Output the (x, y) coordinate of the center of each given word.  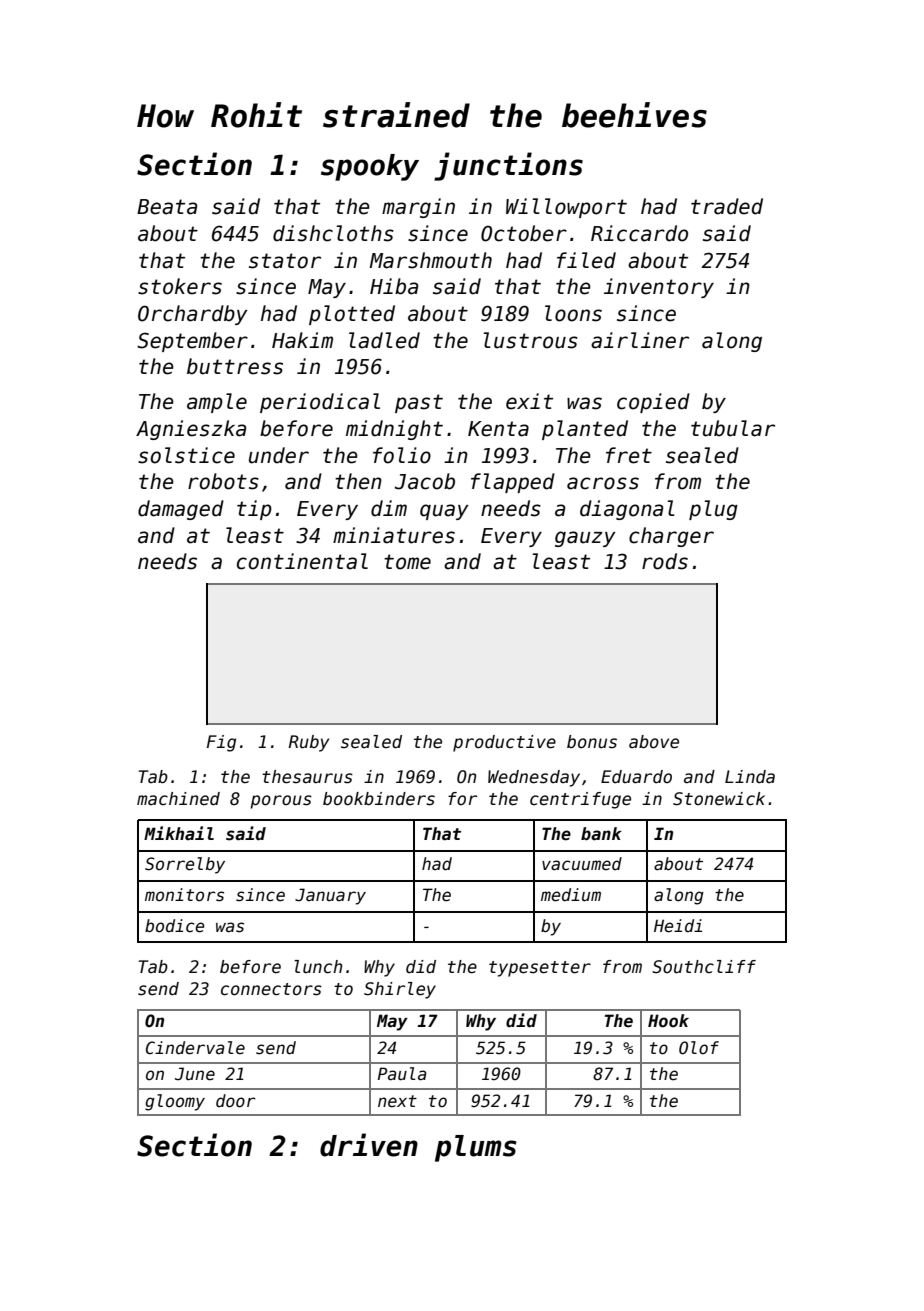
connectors (271, 989)
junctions (508, 166)
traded (727, 206)
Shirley (400, 990)
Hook (668, 1021)
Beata (167, 207)
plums (475, 1148)
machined (178, 799)
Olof (699, 1048)
